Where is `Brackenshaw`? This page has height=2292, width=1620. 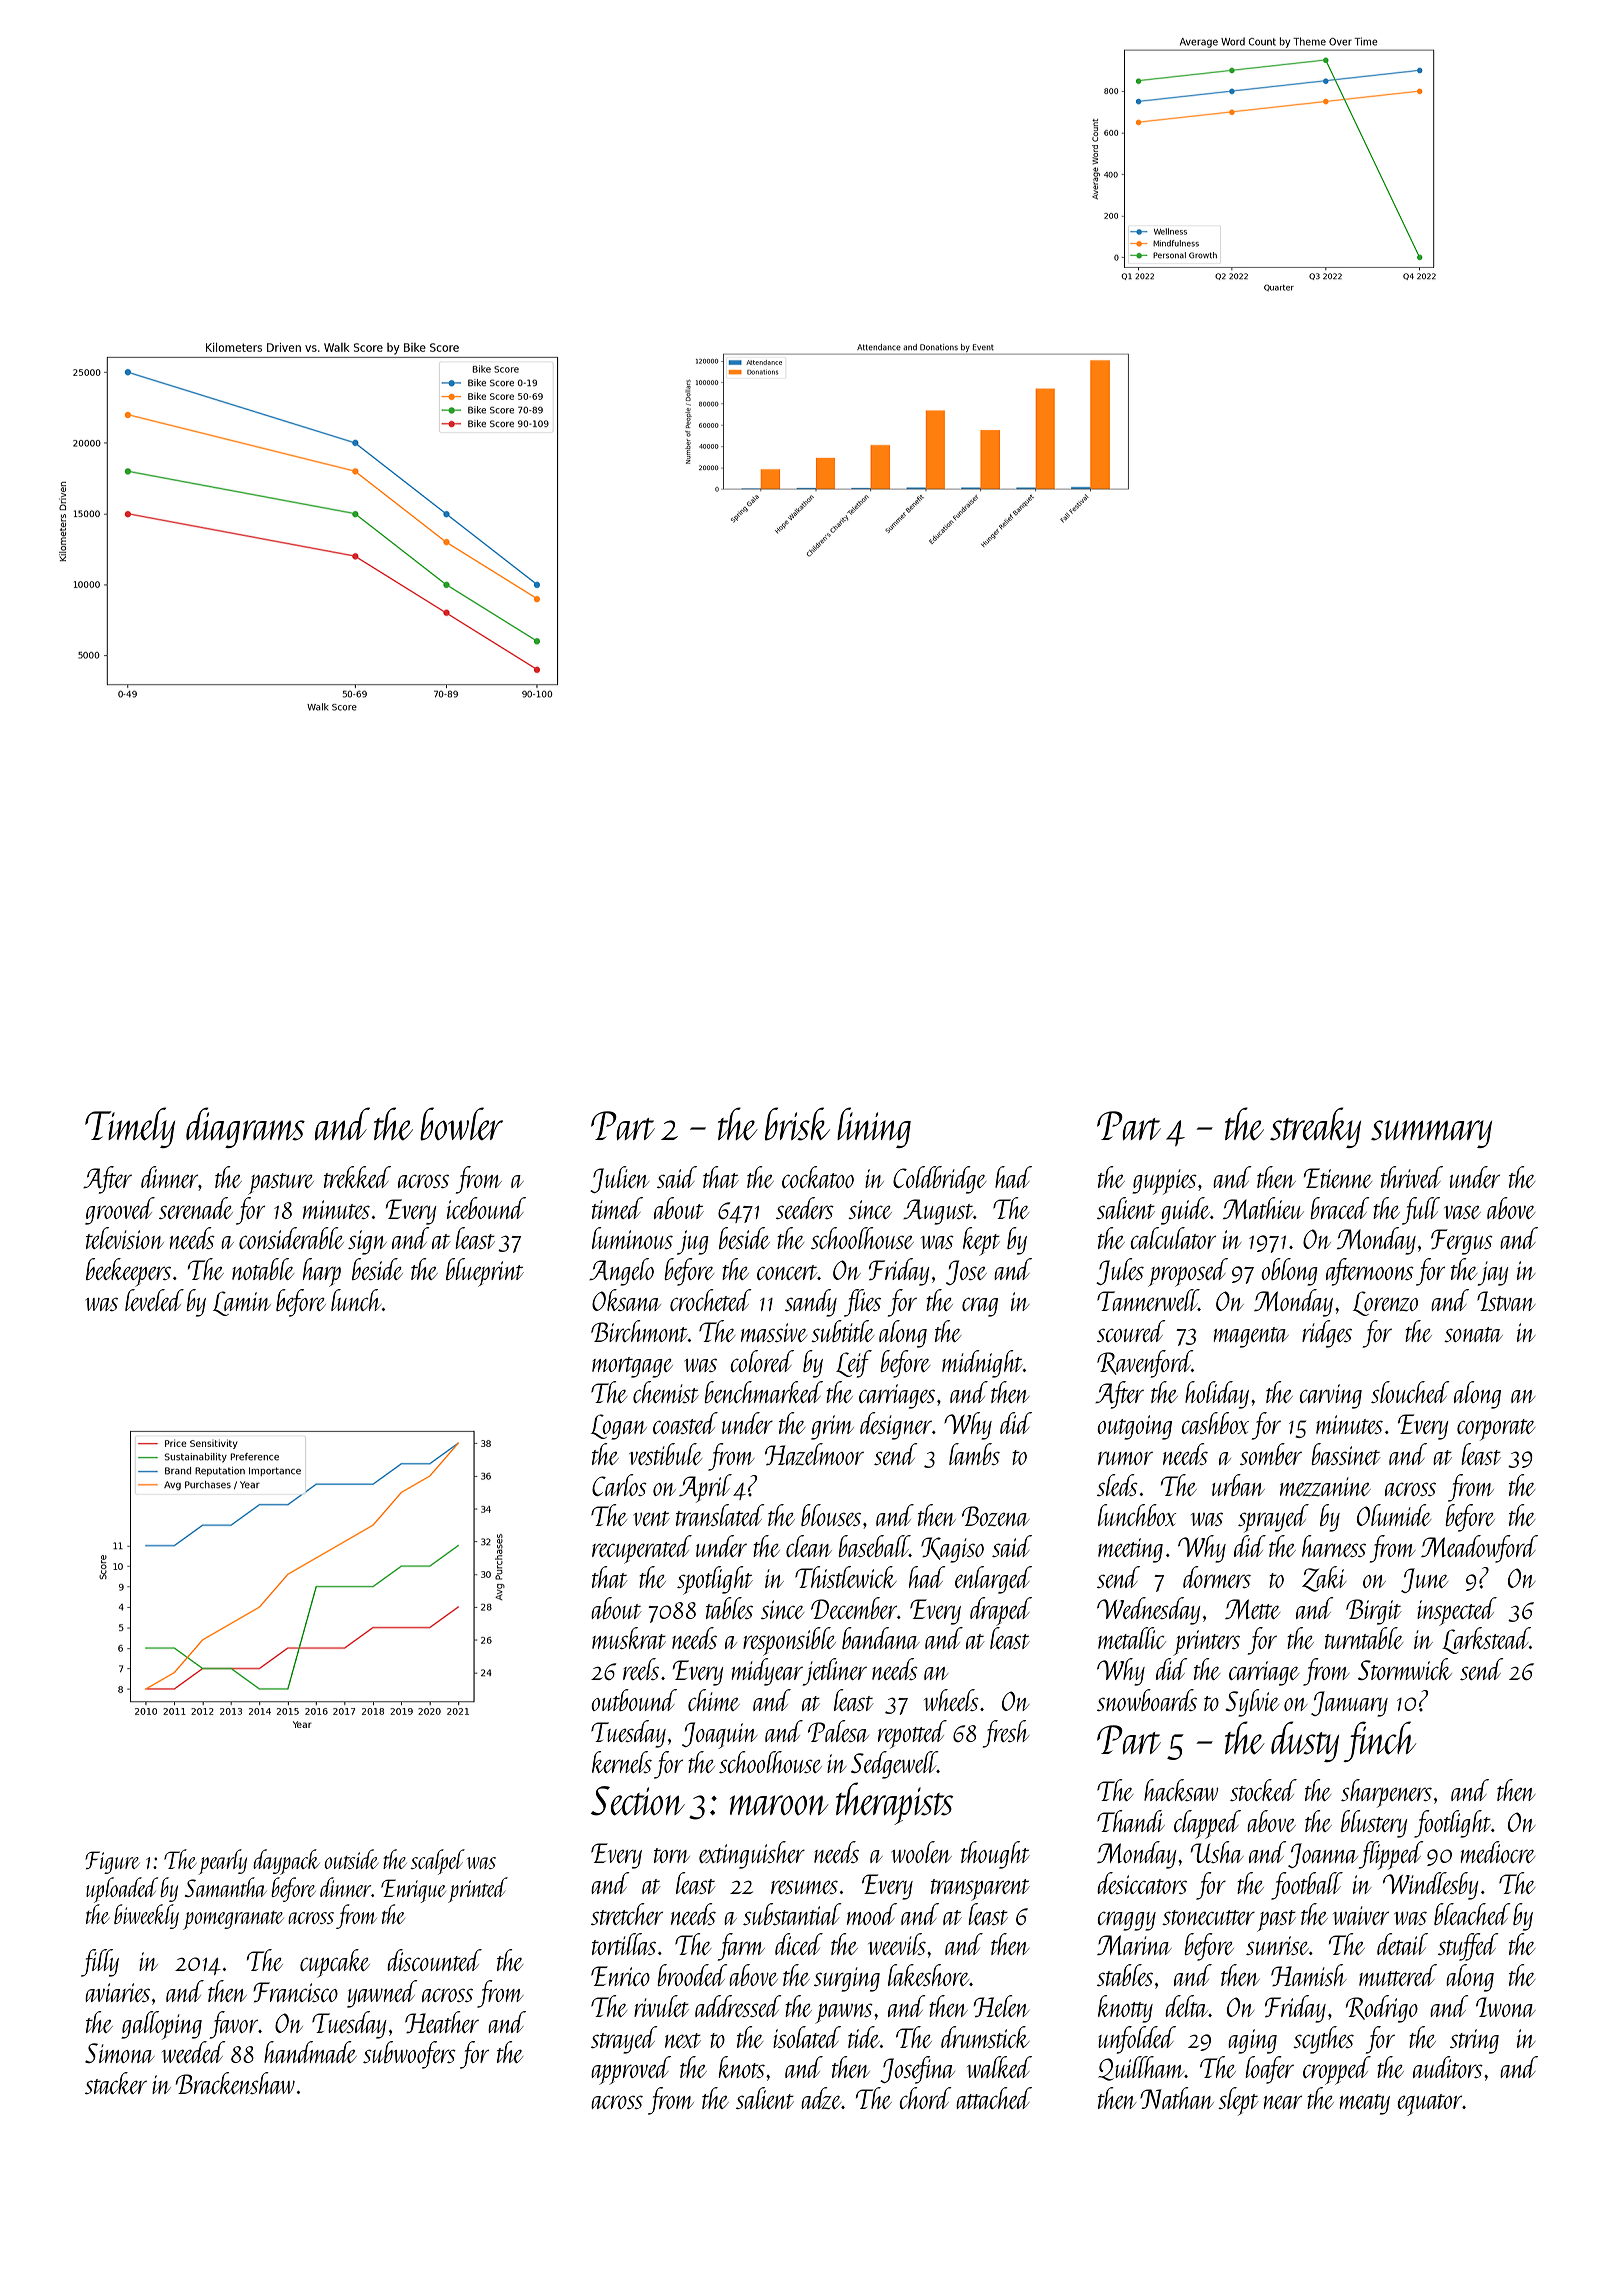
Brackenshaw is located at coordinates (235, 2083).
